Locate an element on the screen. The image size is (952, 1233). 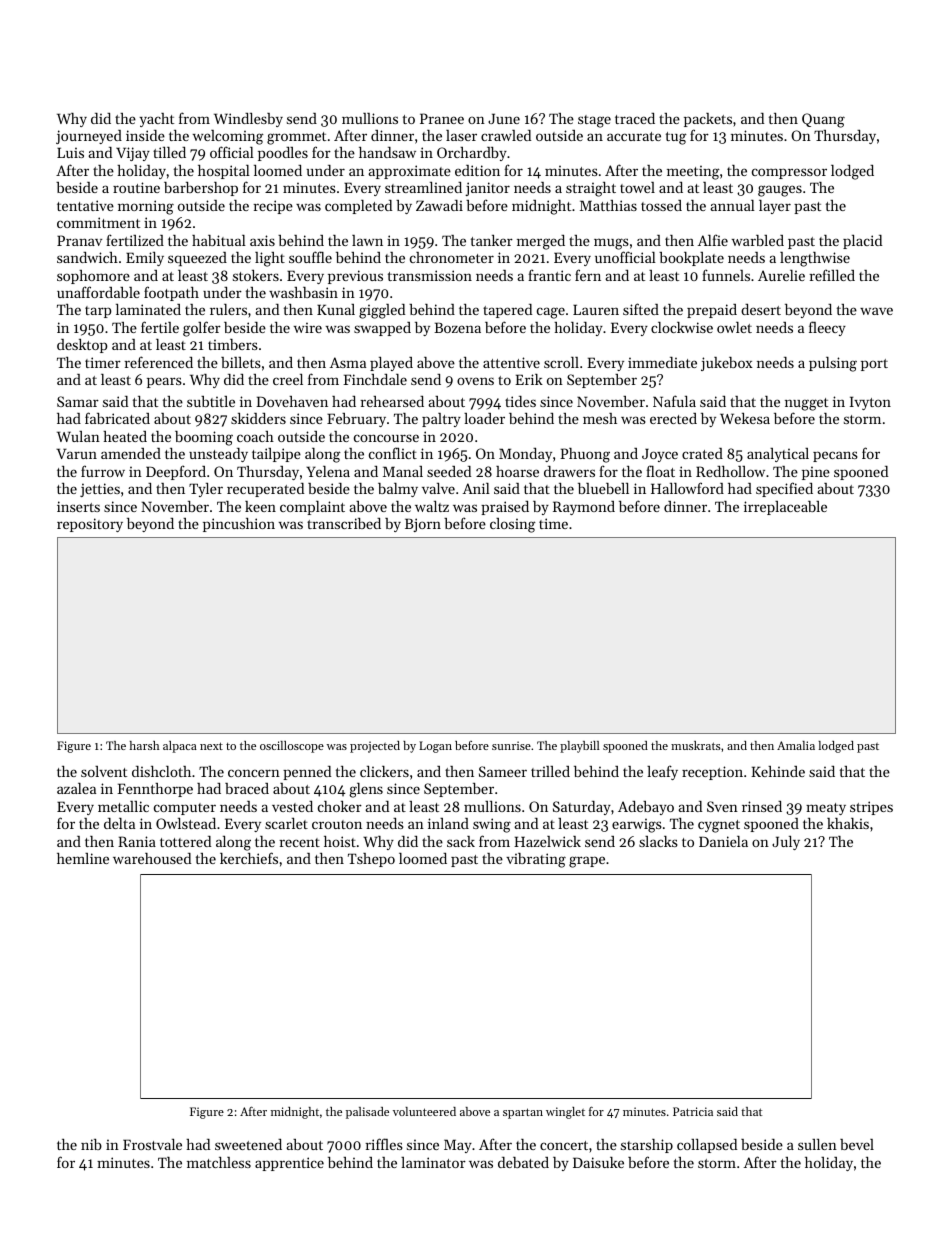
Frostvale is located at coordinates (152, 1144).
